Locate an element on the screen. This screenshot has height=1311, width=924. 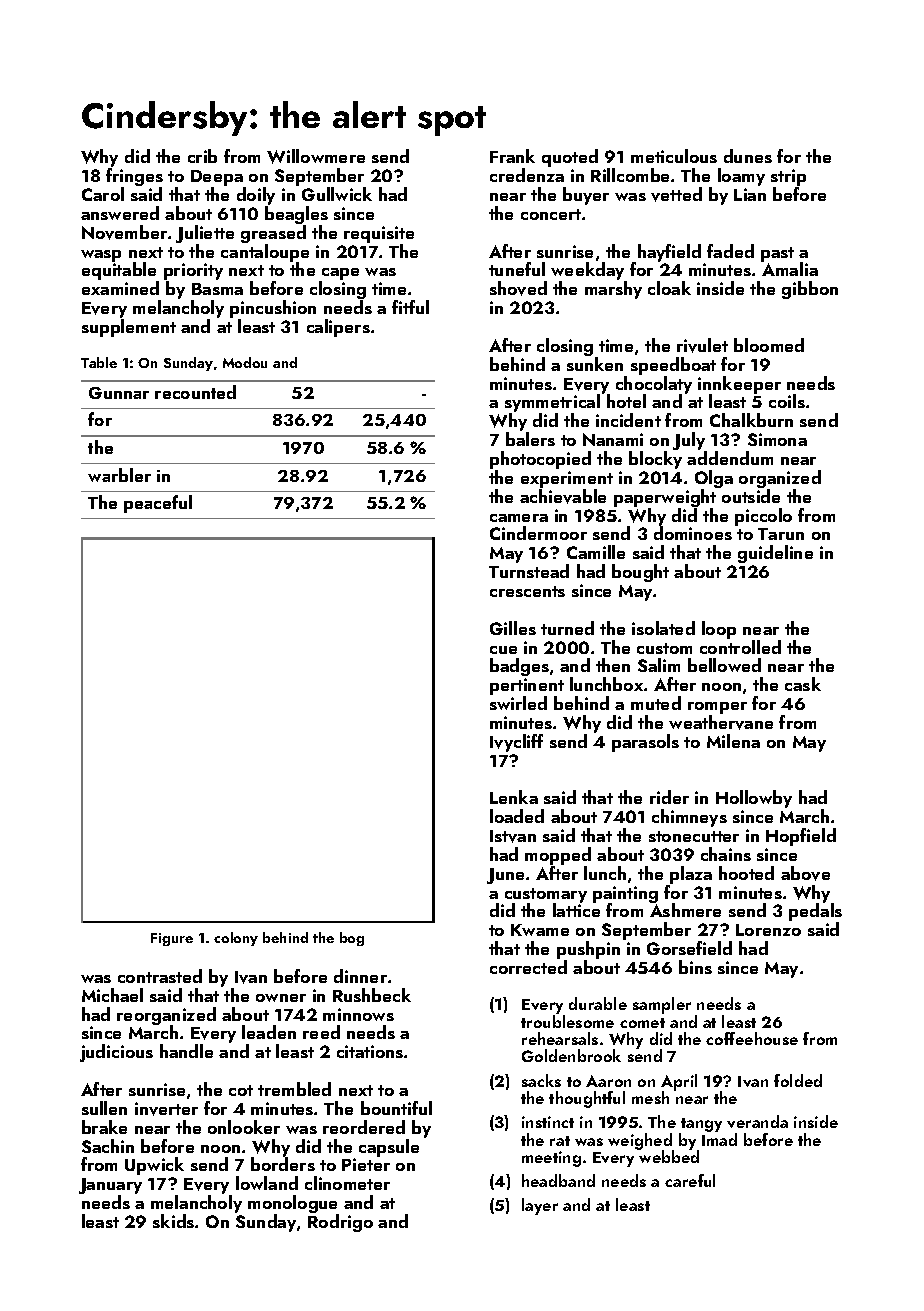
crib is located at coordinates (202, 156).
